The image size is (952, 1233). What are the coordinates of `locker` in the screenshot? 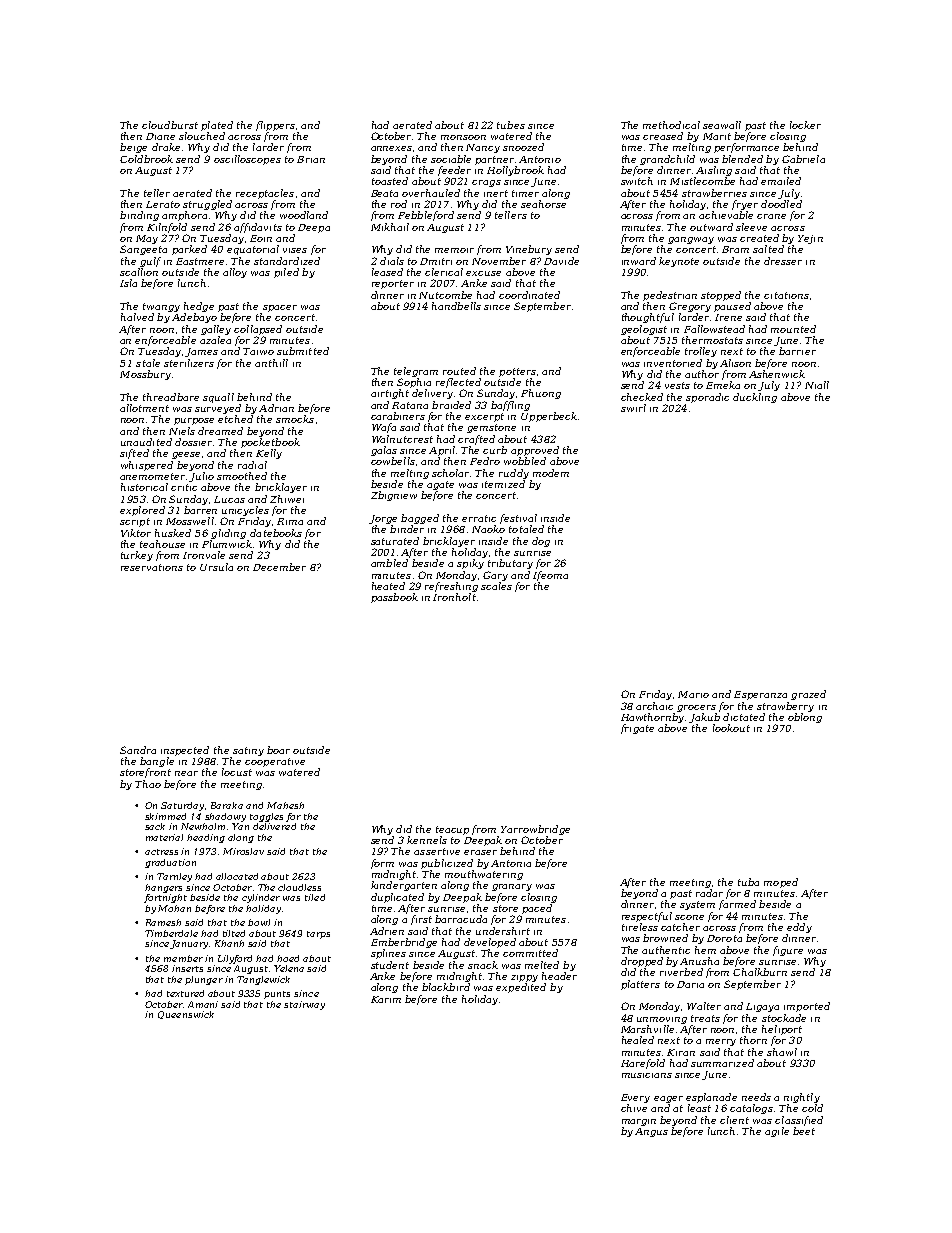 It's located at (805, 125).
